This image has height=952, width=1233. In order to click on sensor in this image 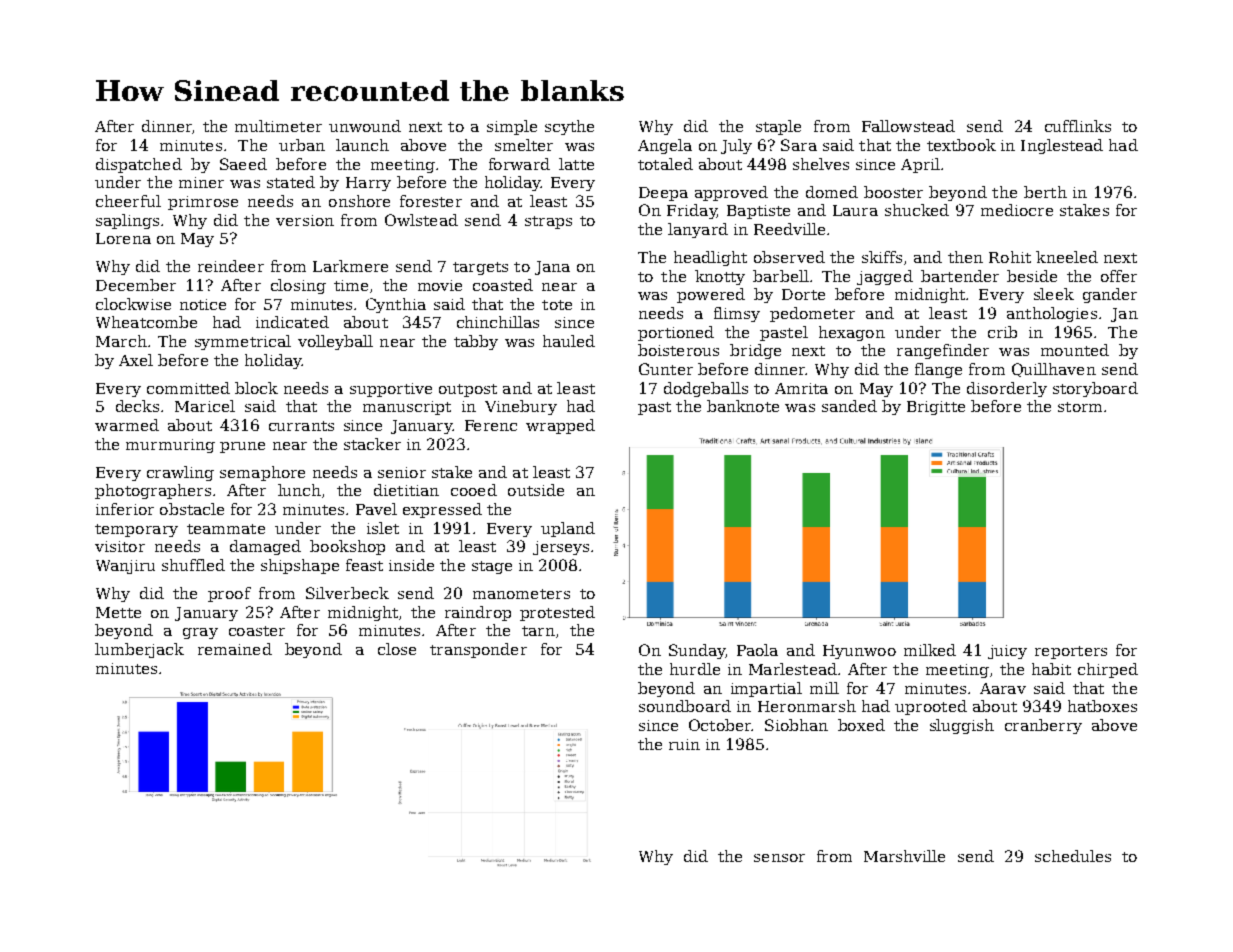, I will do `click(779, 858)`.
